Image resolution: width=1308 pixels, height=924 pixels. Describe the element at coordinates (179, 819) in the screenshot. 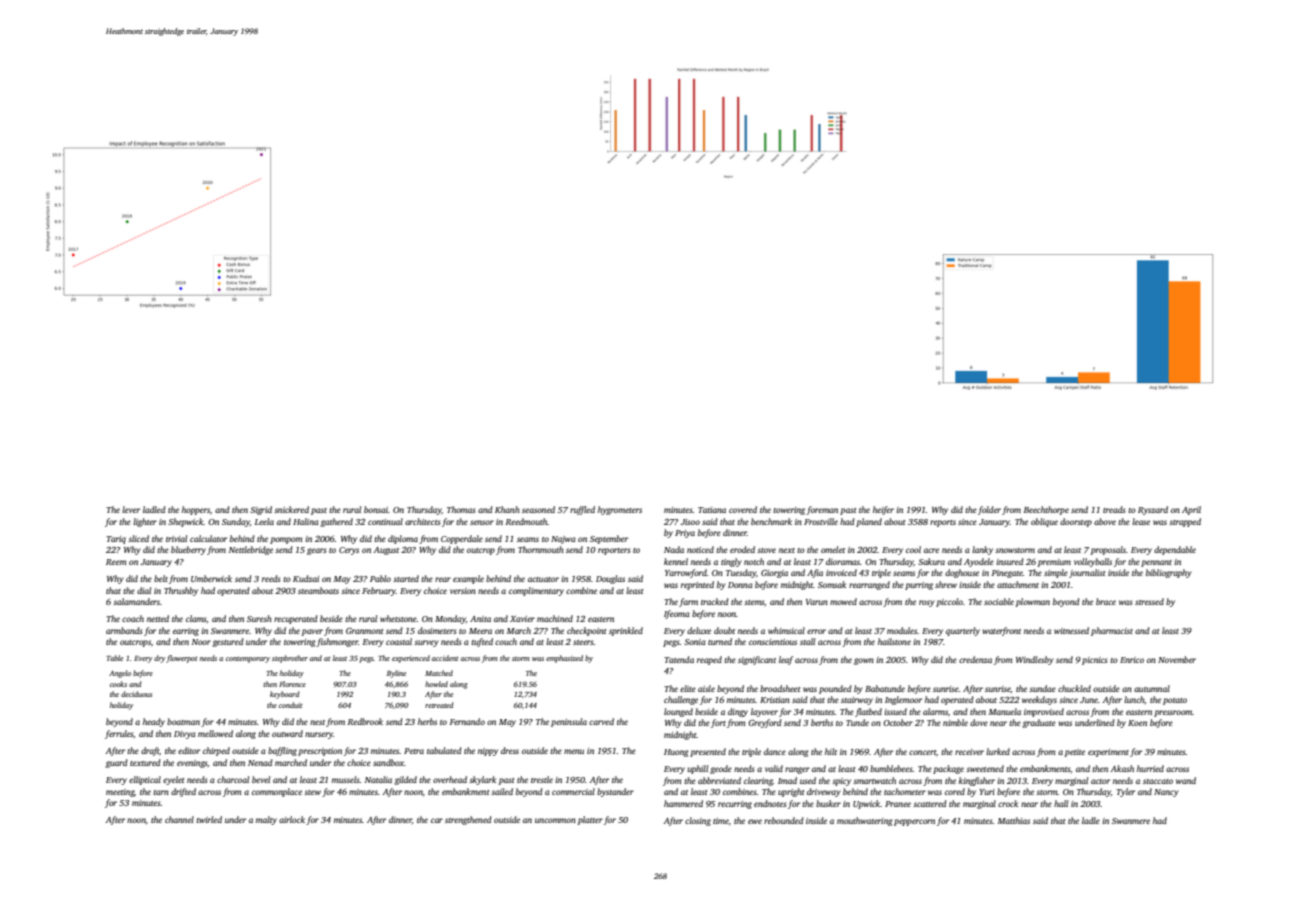

I see `channel` at that location.
